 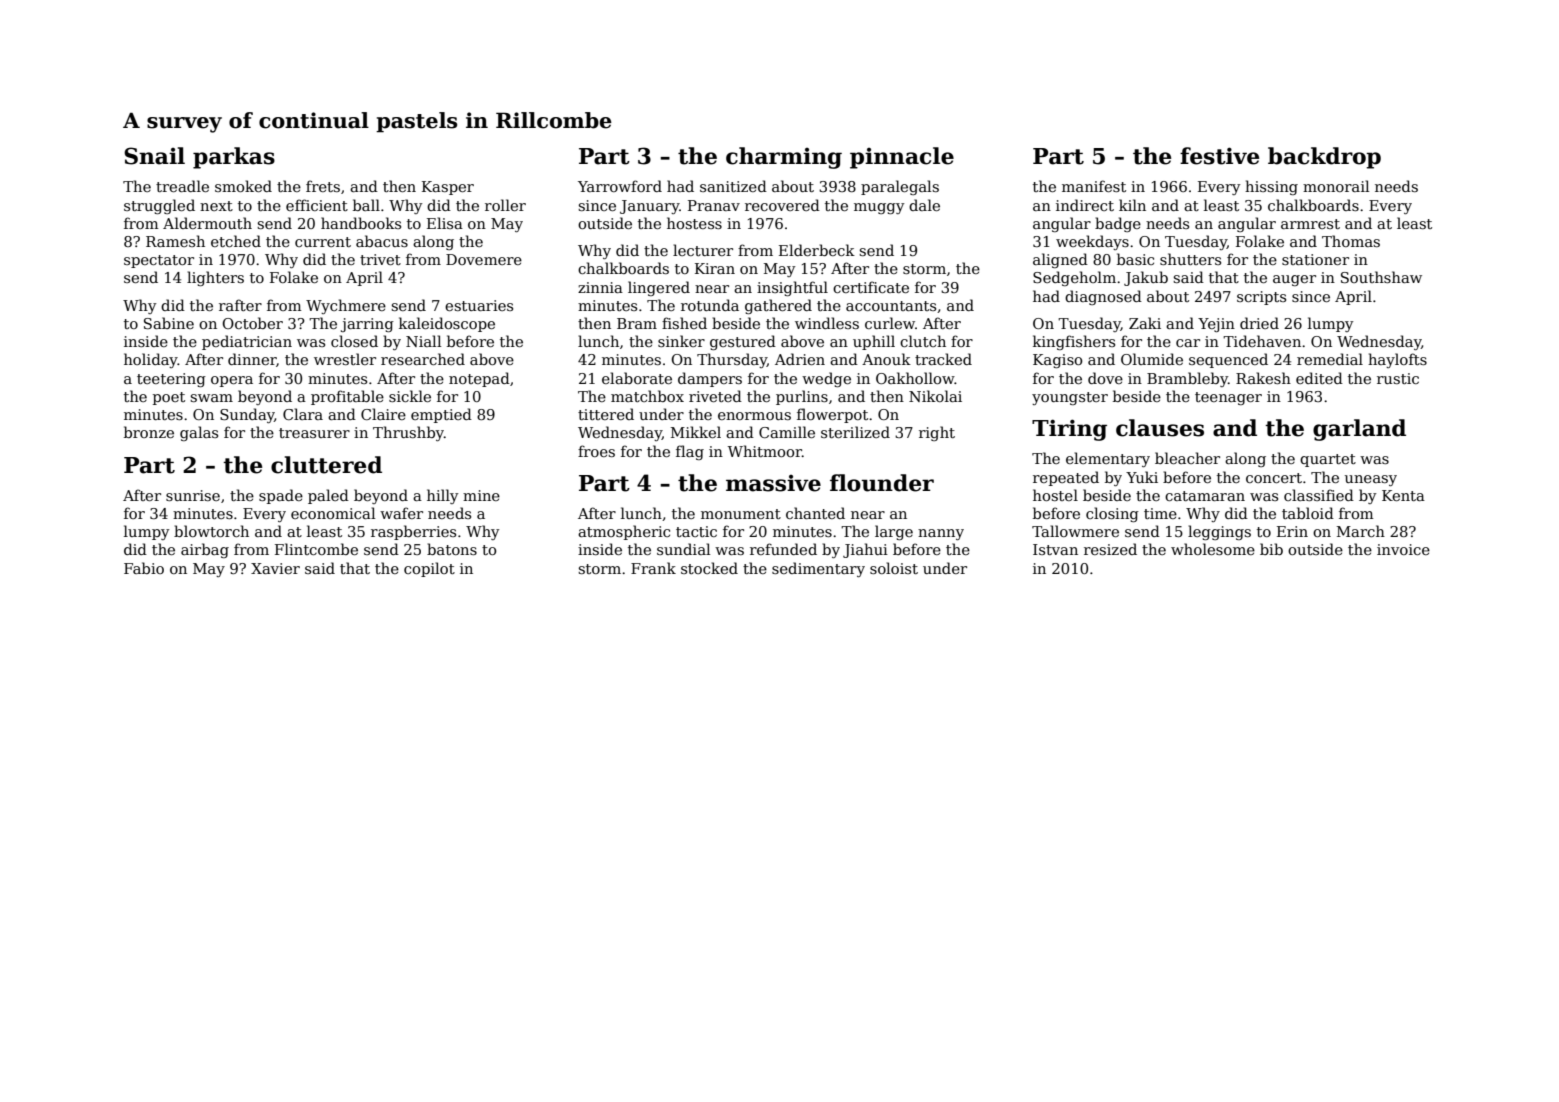 I want to click on haylofts, so click(x=1397, y=360).
